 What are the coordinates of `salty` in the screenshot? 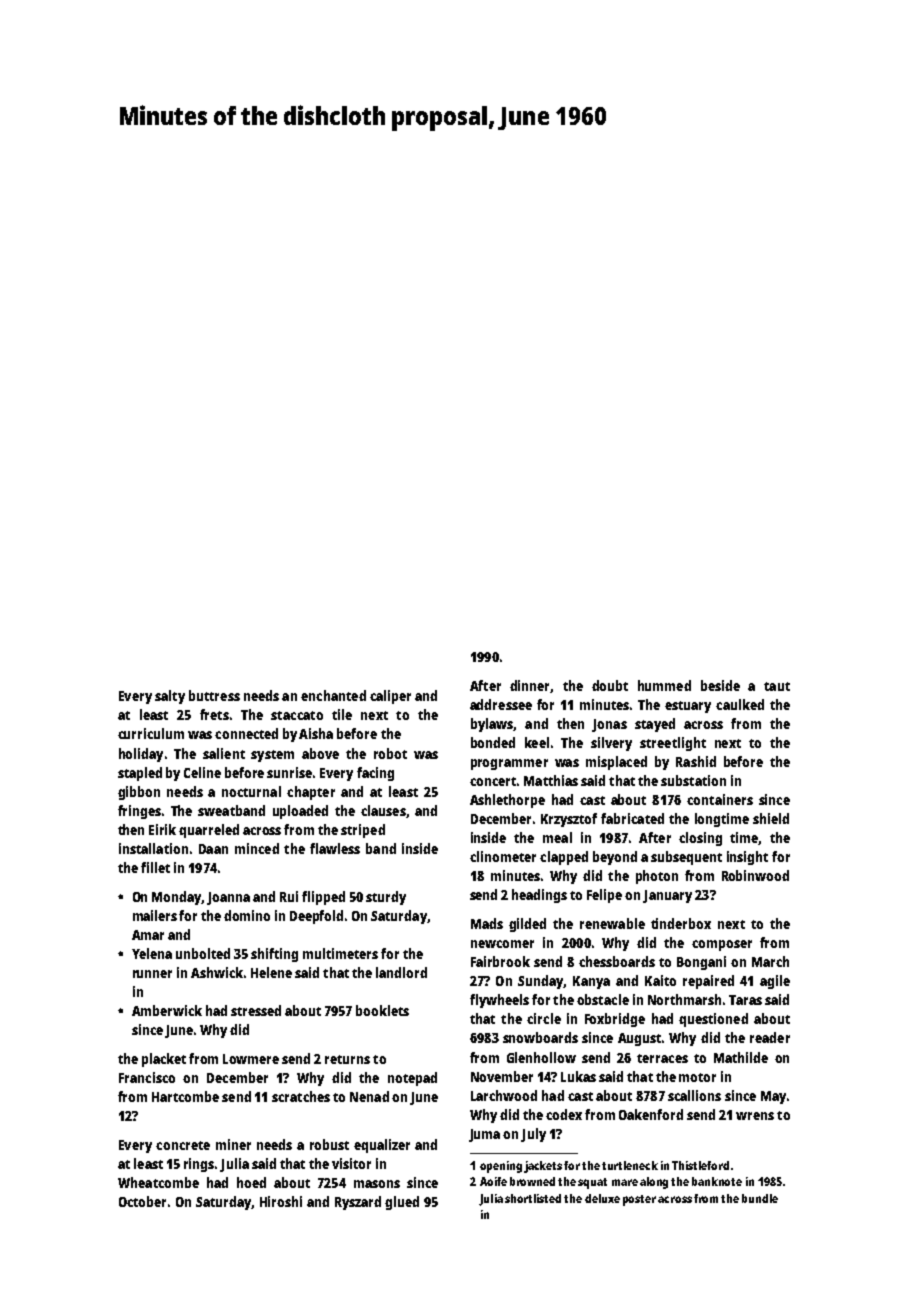 It's located at (170, 697).
